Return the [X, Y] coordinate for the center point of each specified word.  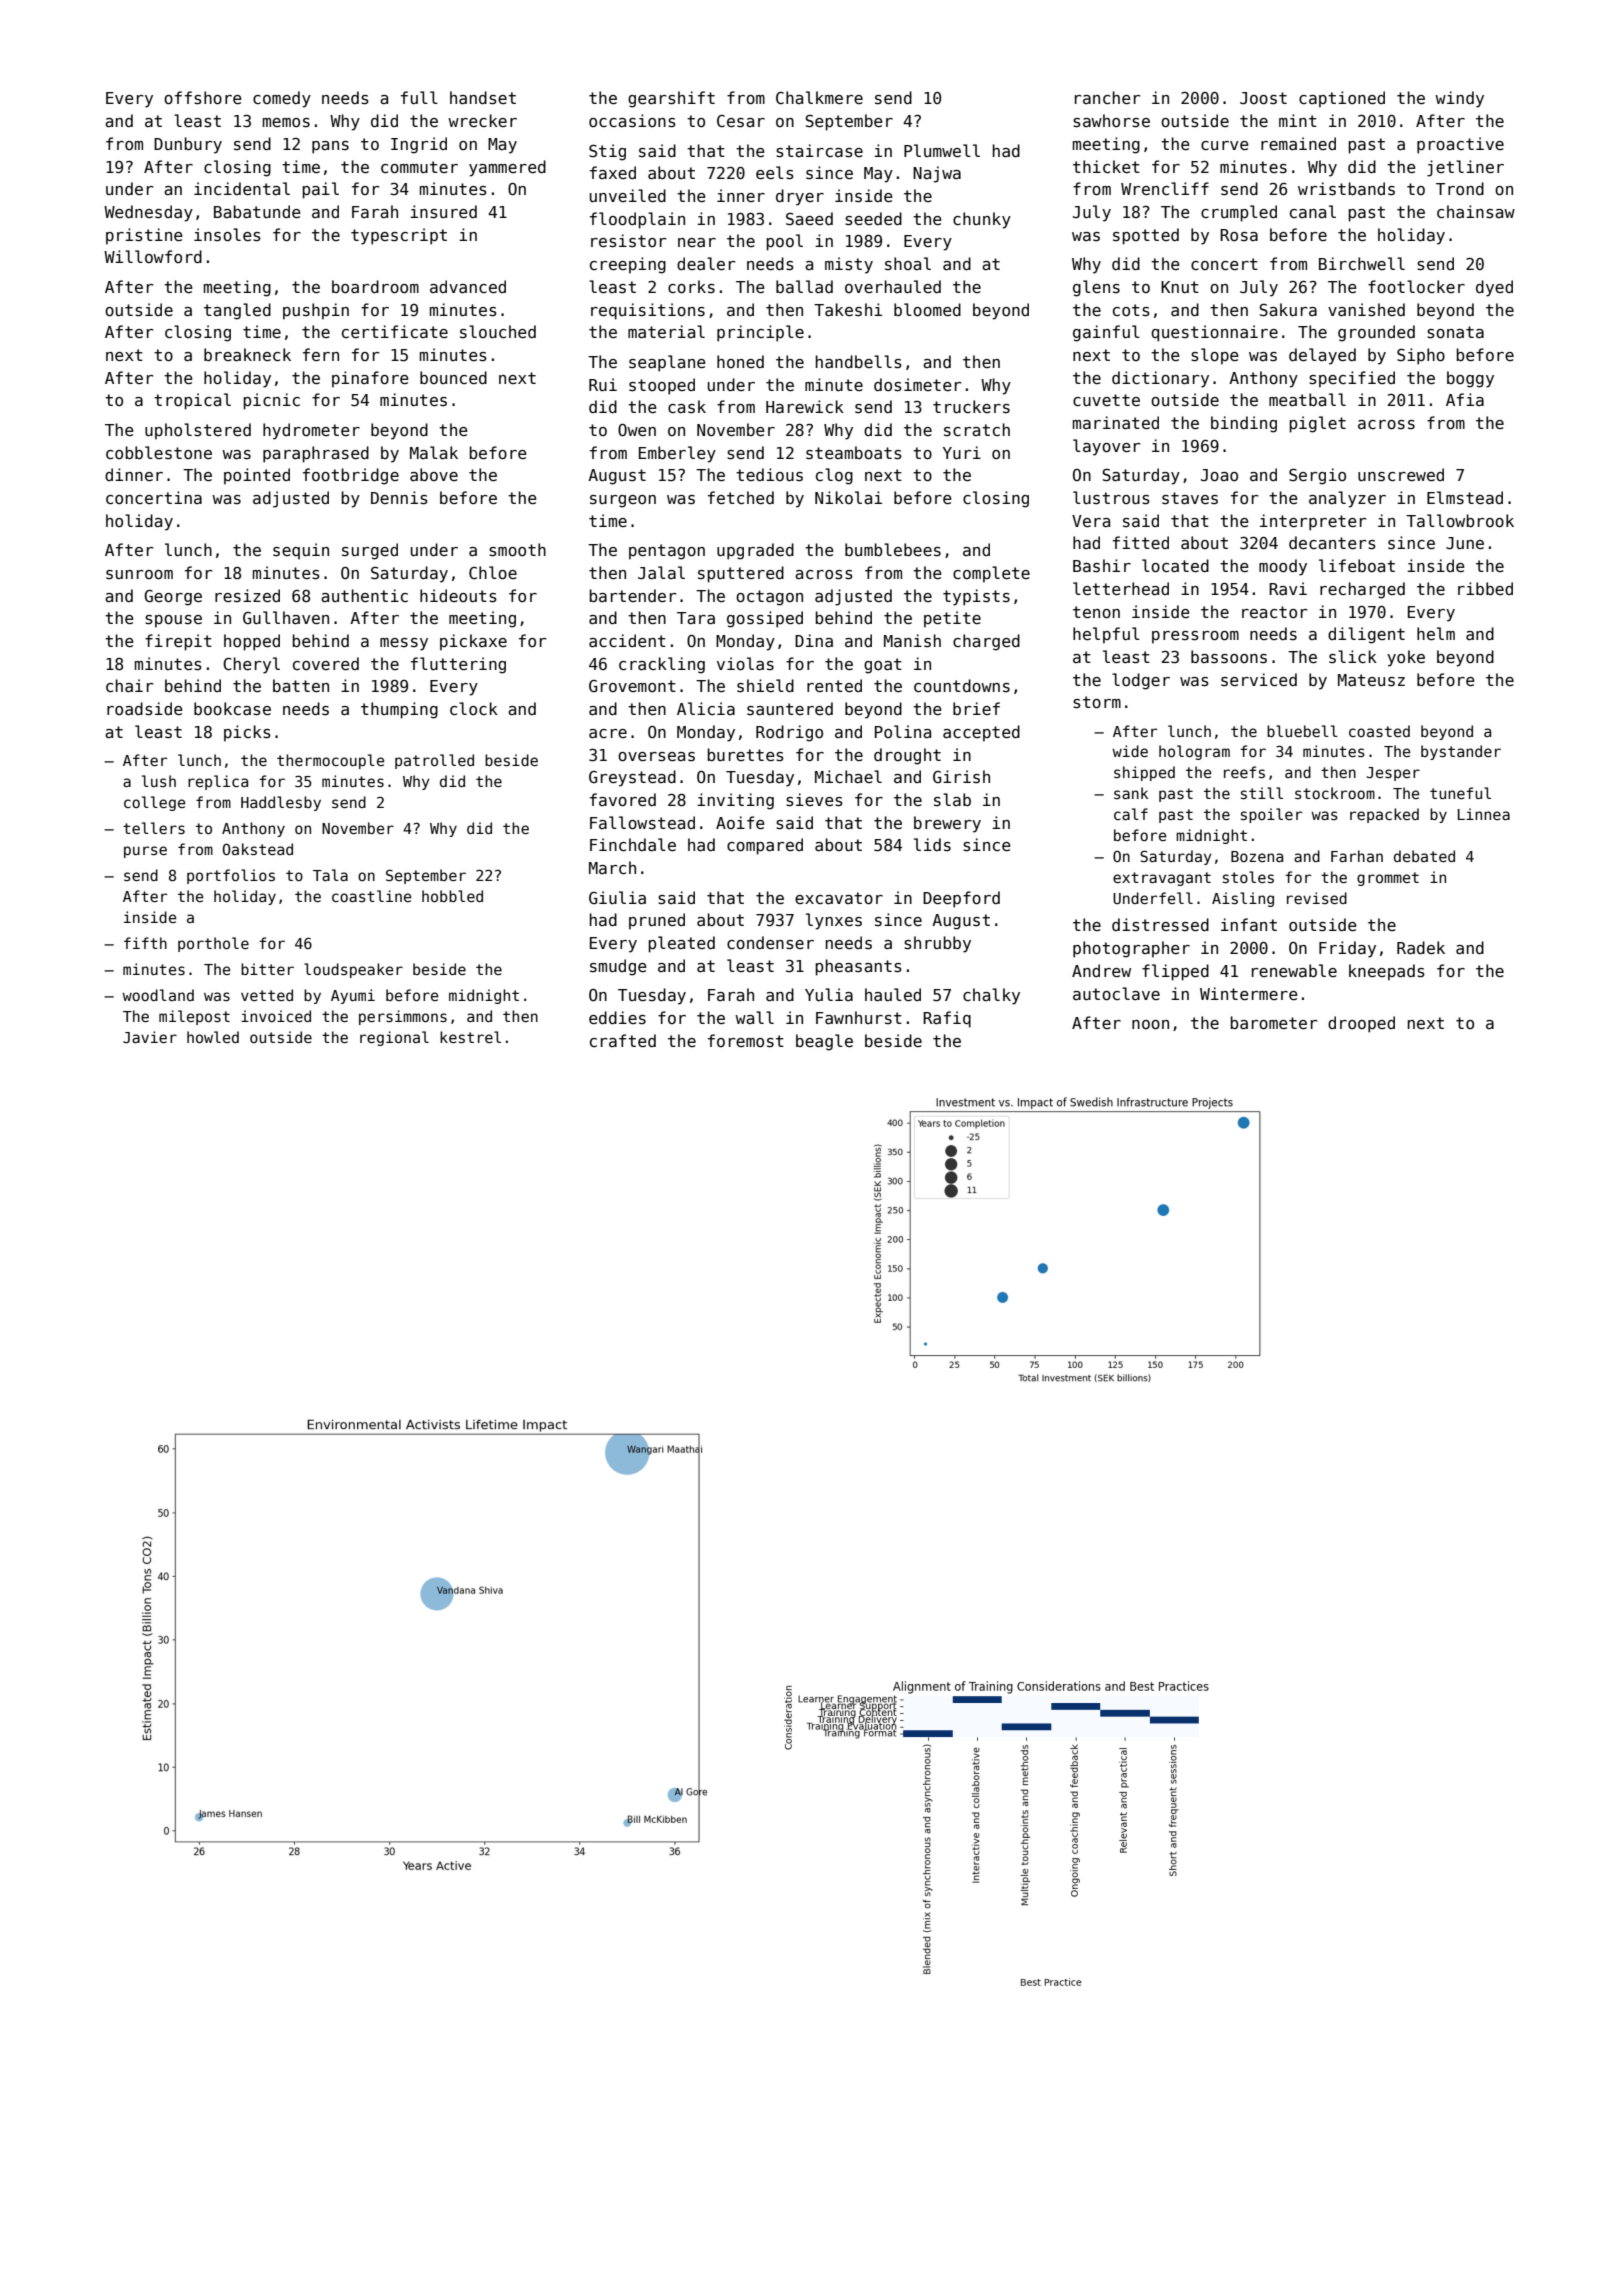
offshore [203, 98]
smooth [517, 550]
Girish [961, 777]
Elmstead [1465, 497]
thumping [399, 710]
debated [1424, 856]
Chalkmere [819, 97]
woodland [158, 995]
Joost [1263, 98]
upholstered [198, 431]
